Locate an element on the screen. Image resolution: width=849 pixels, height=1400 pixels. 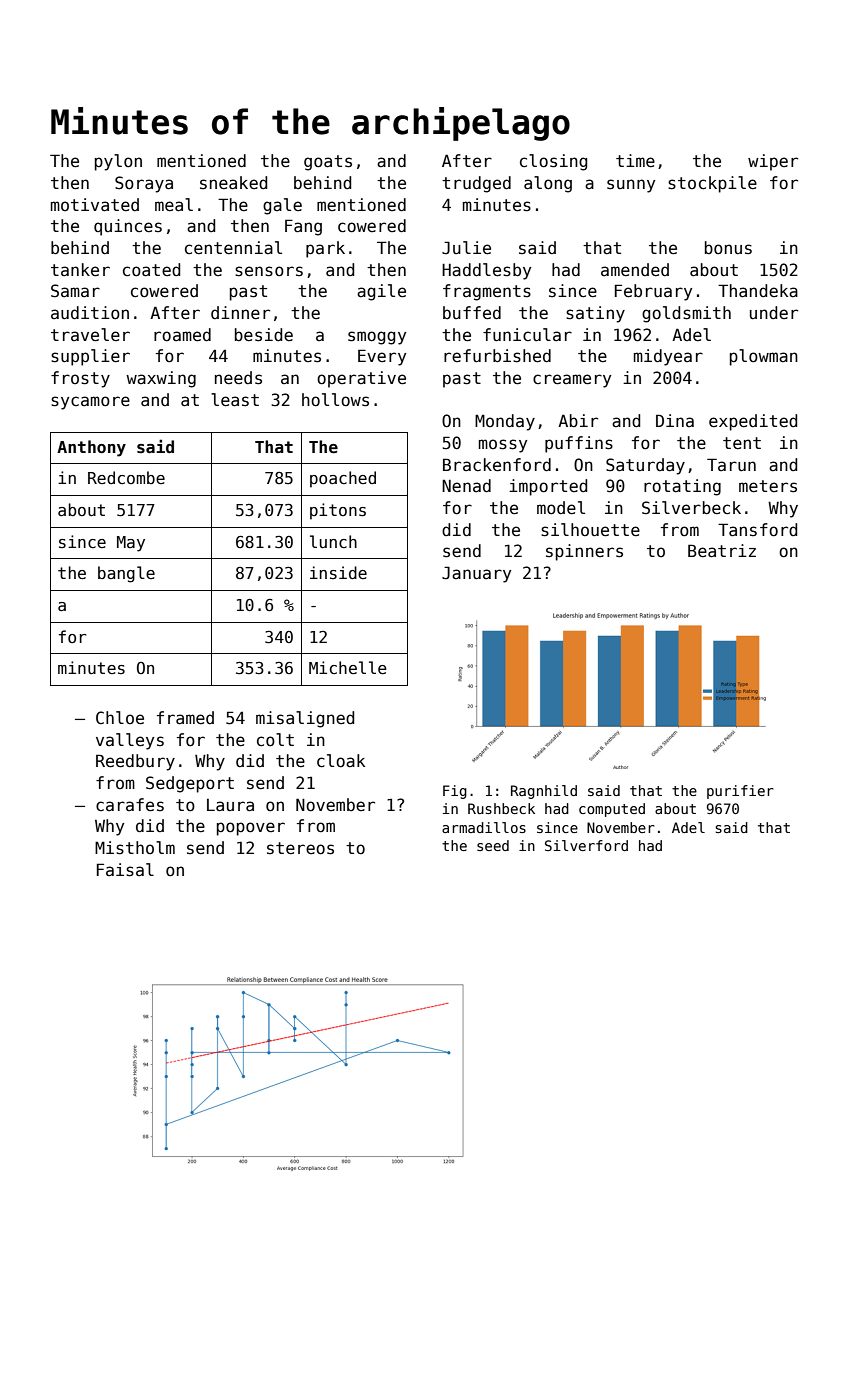
Redcombe is located at coordinates (126, 477).
